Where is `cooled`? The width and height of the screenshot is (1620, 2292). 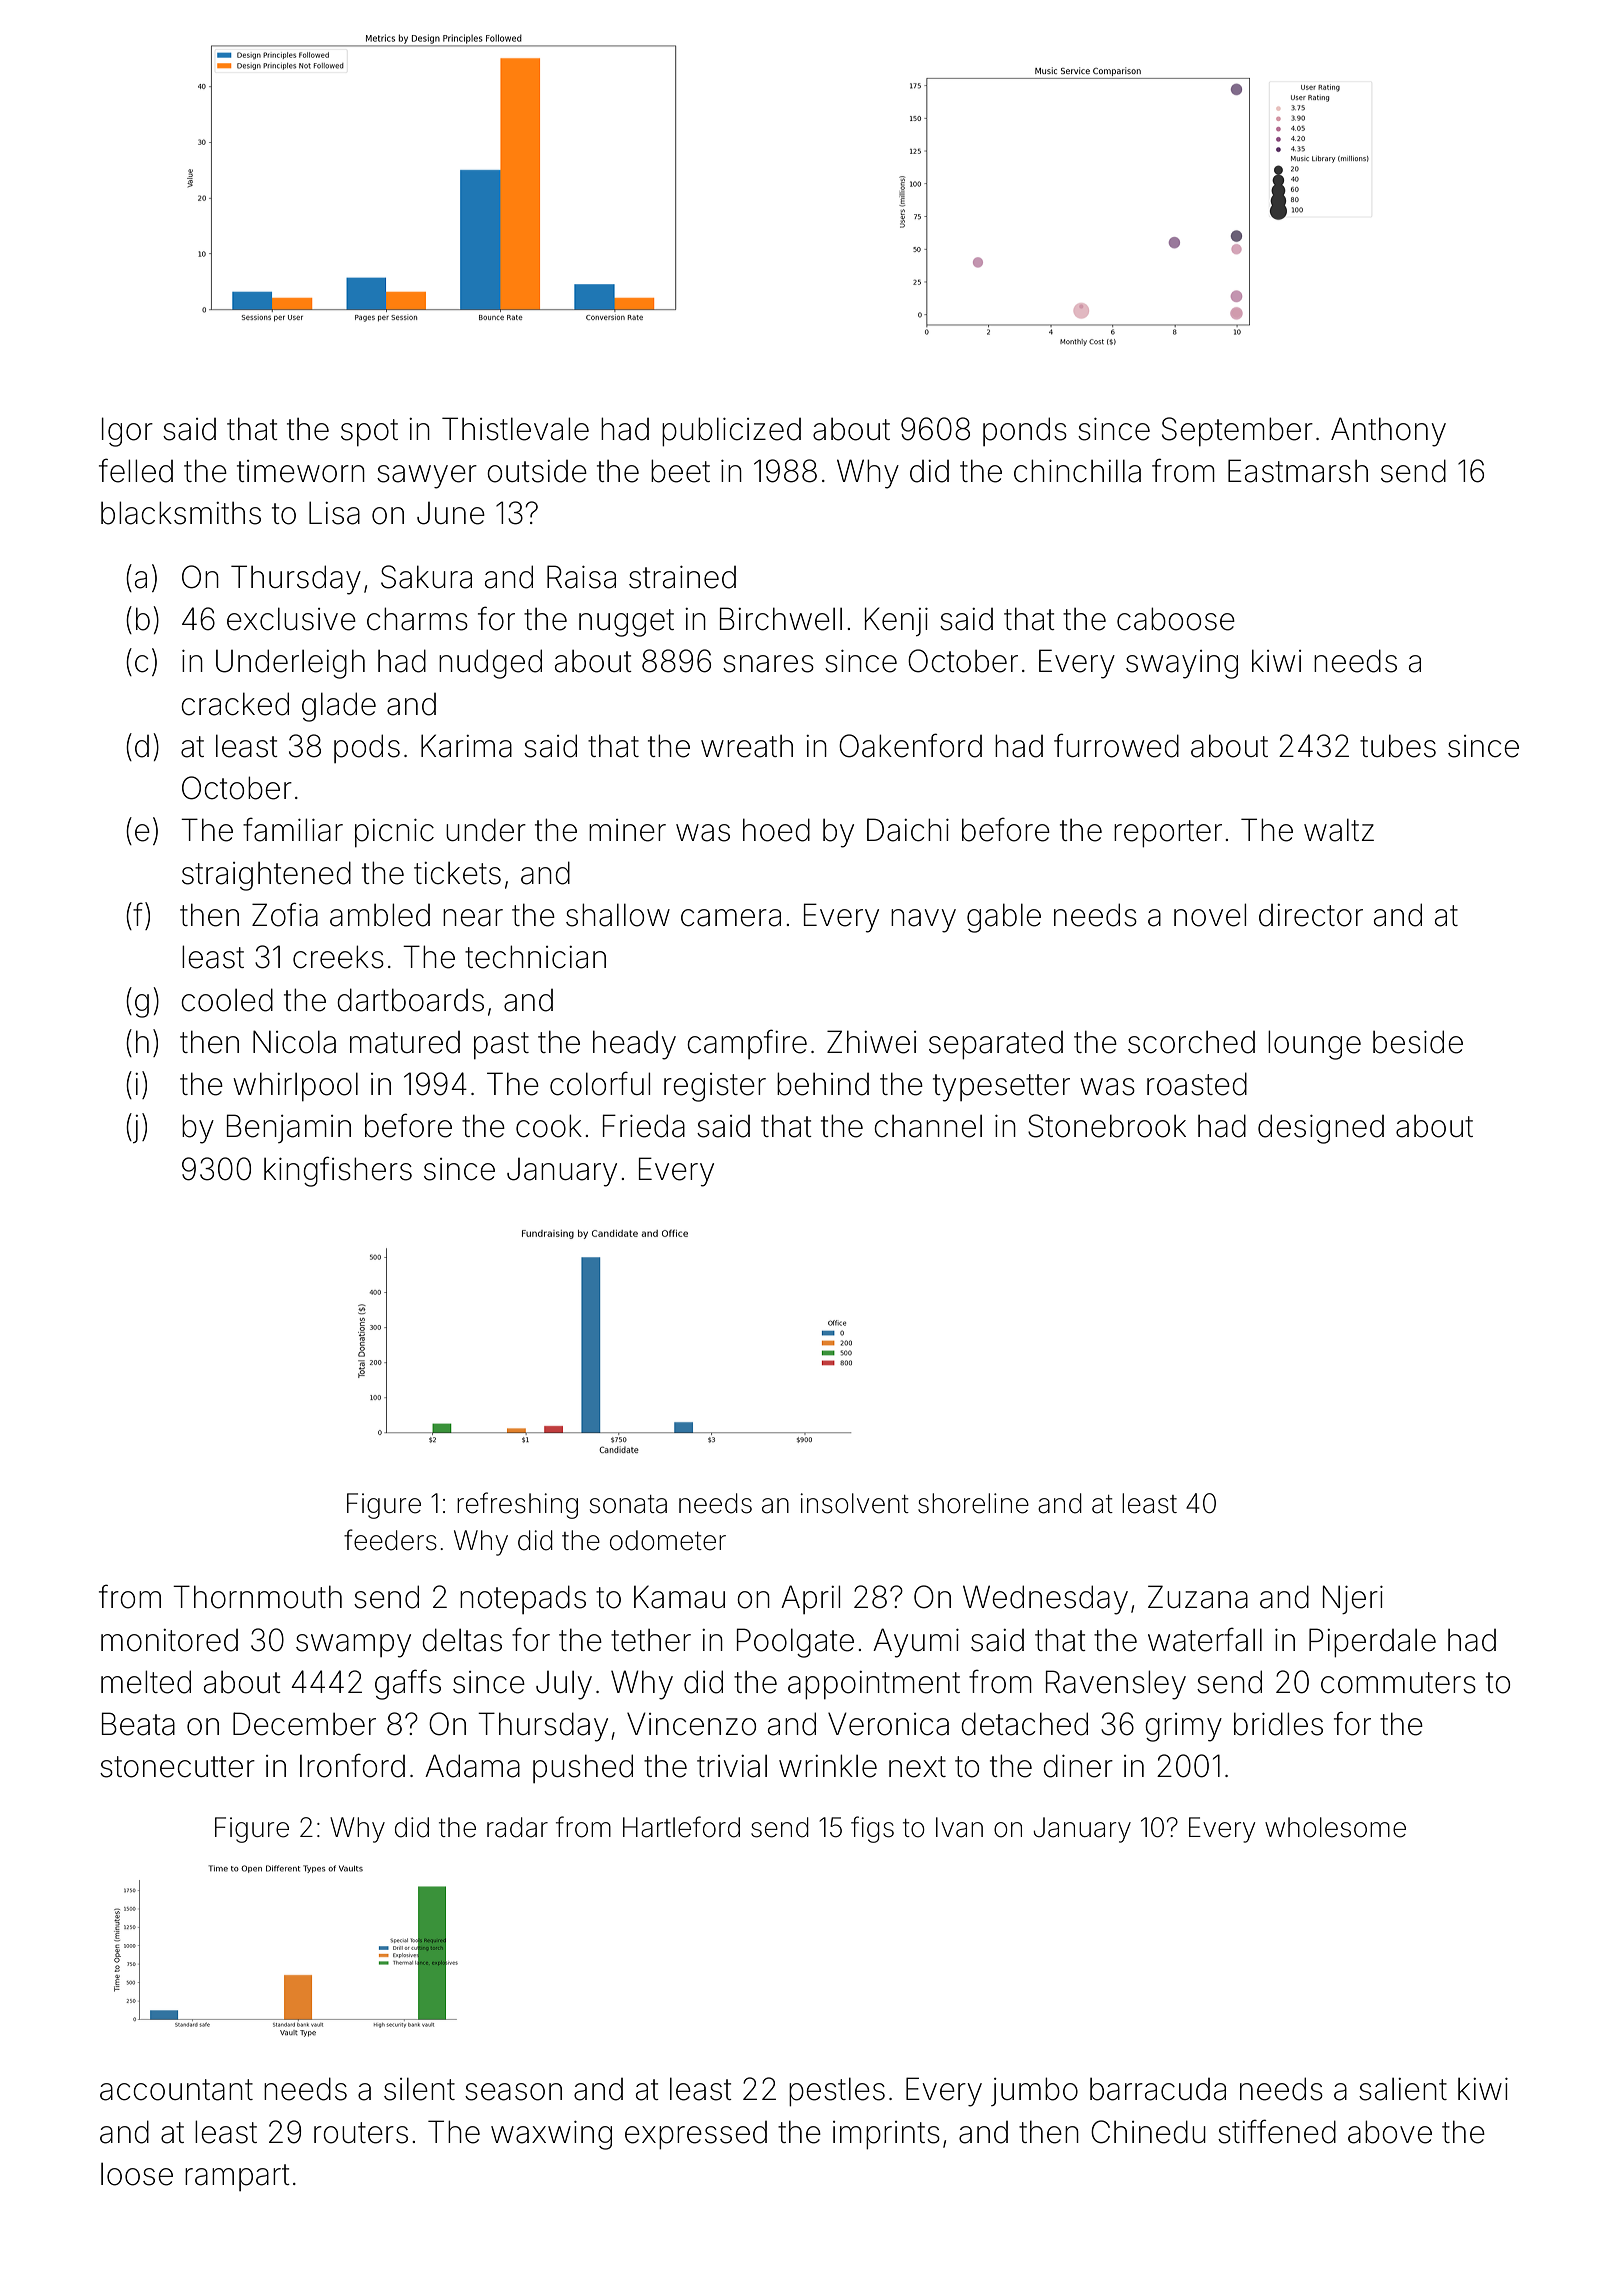
cooled is located at coordinates (227, 1000).
